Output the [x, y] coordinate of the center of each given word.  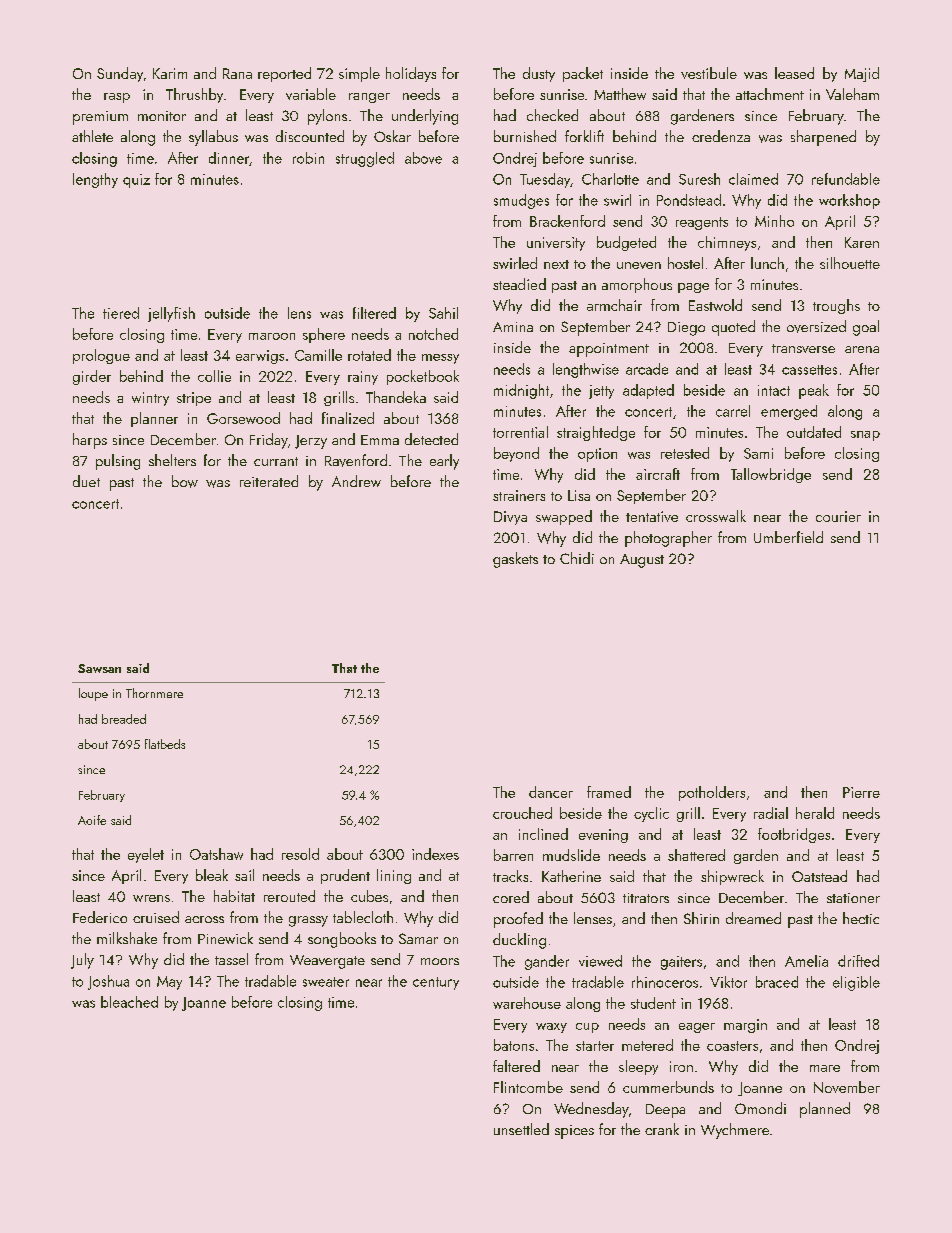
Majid [862, 74]
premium [100, 118]
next [556, 264]
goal [866, 328]
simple [359, 74]
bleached [129, 1002]
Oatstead [819, 876]
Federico [100, 917]
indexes [435, 854]
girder [92, 377]
